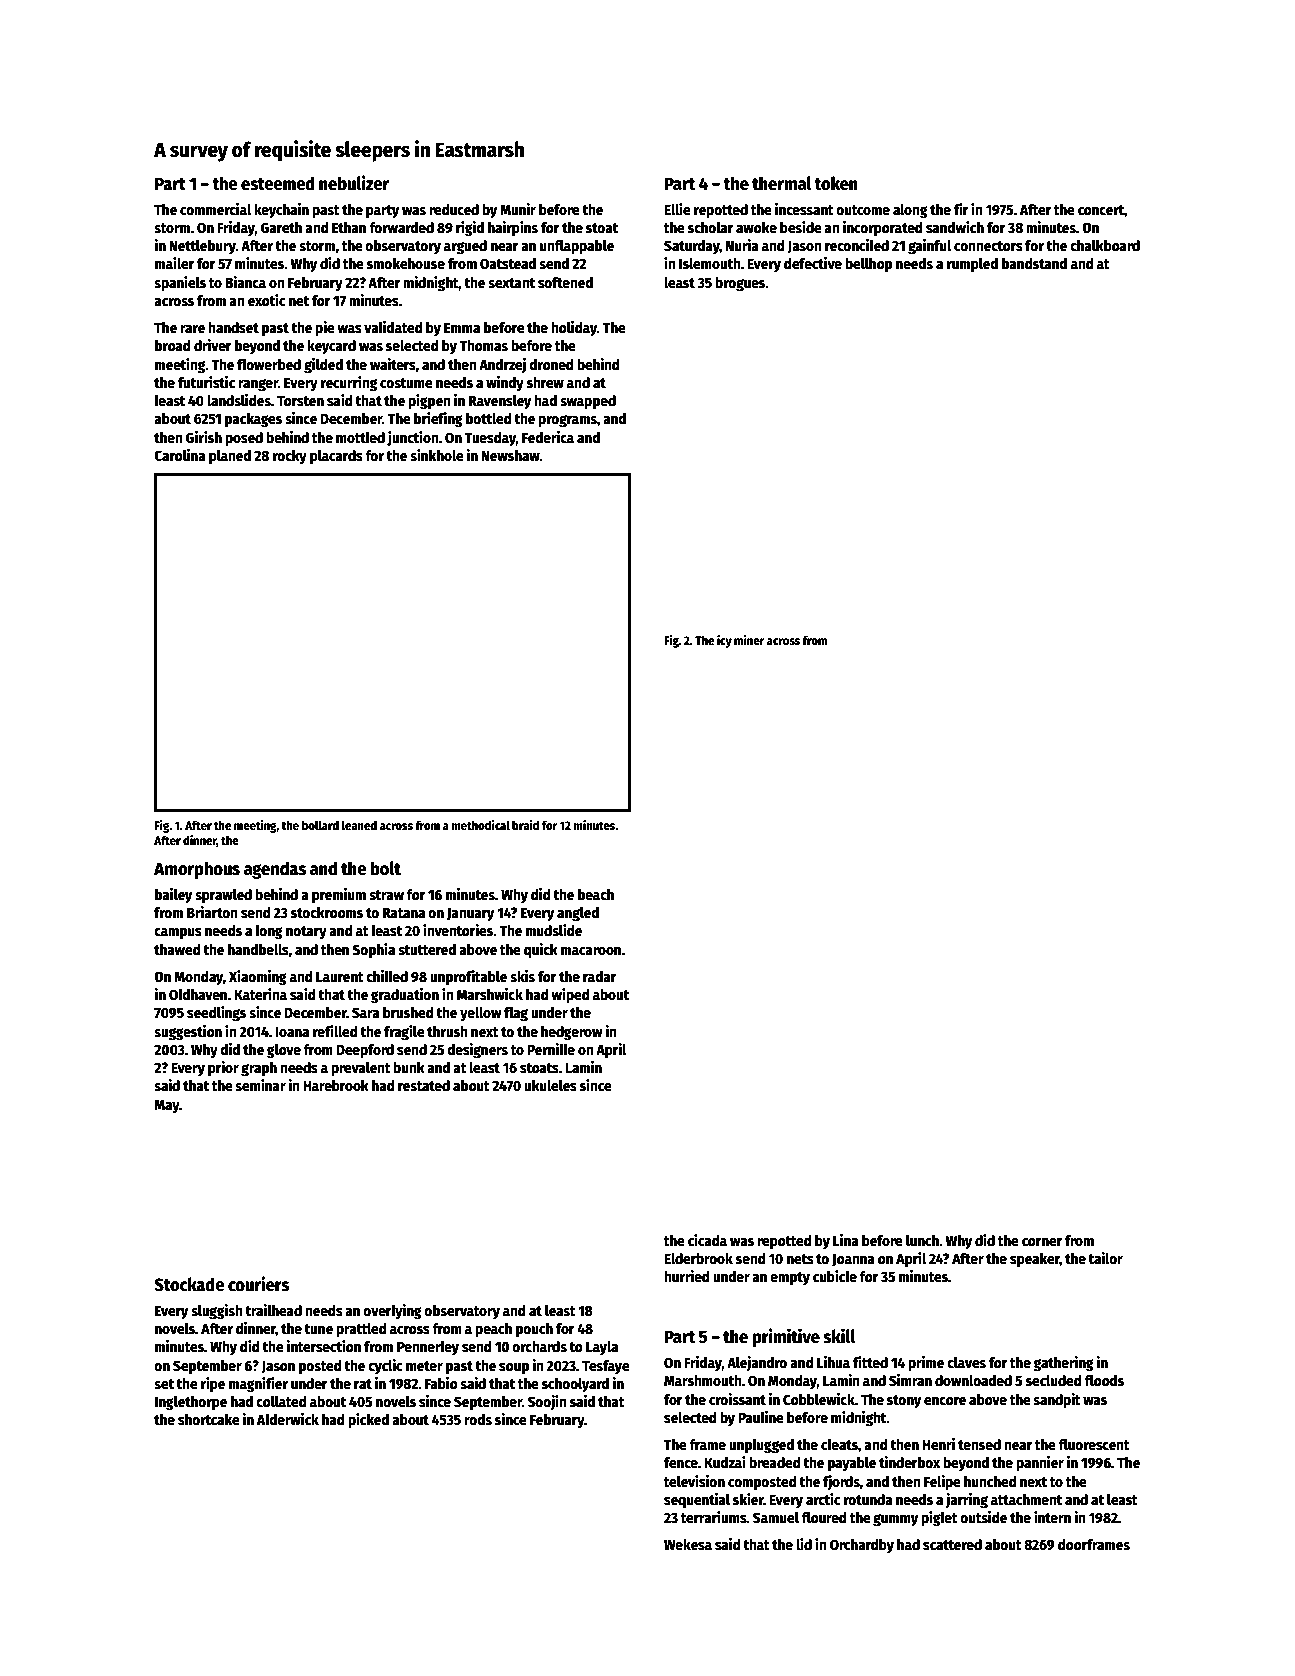 This document has height=1676, width=1295. Describe the element at coordinates (868, 265) in the document. I see `bellhop` at that location.
